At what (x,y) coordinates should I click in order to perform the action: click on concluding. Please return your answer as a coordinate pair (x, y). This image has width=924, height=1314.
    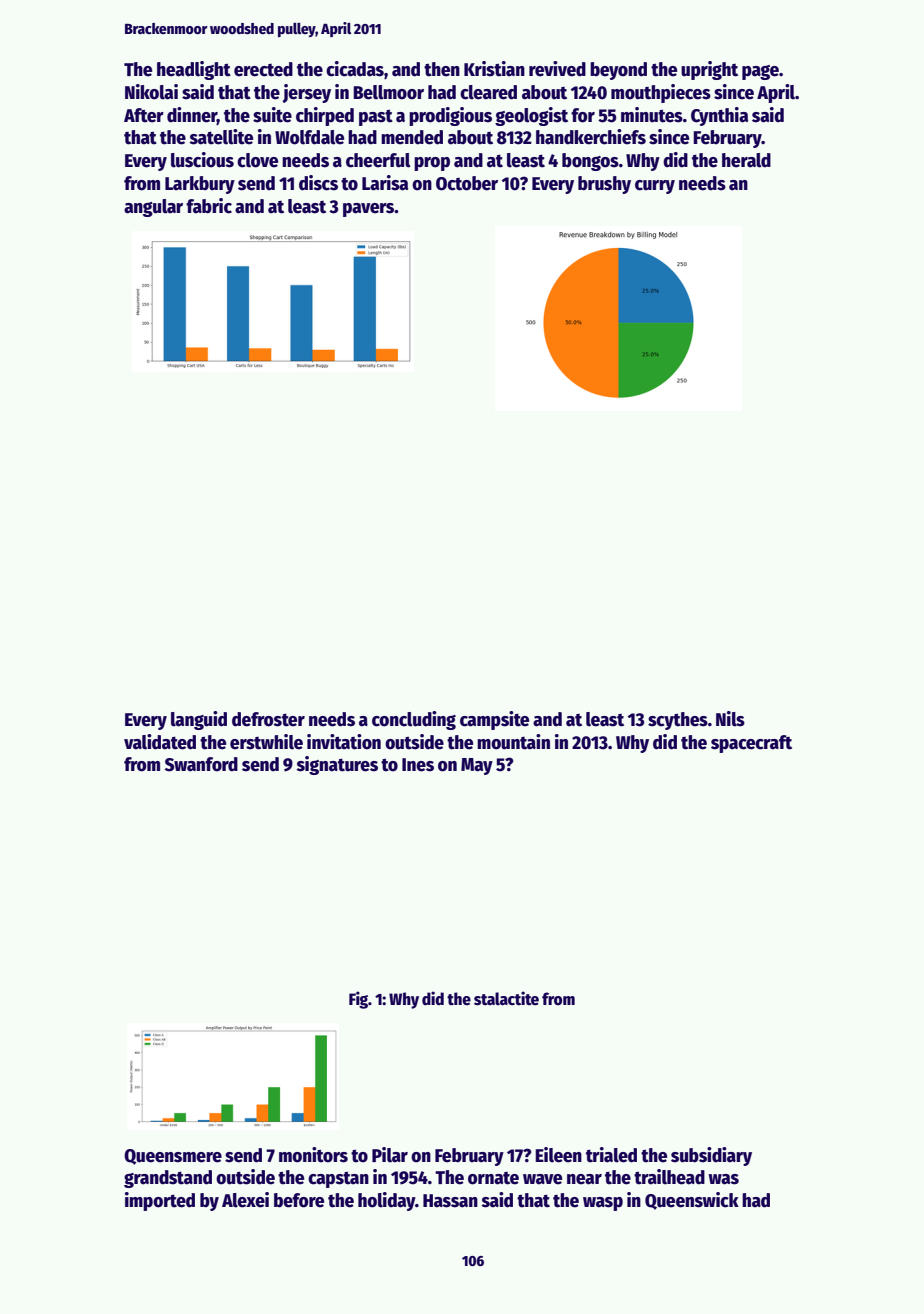
    Looking at the image, I should click on (414, 720).
